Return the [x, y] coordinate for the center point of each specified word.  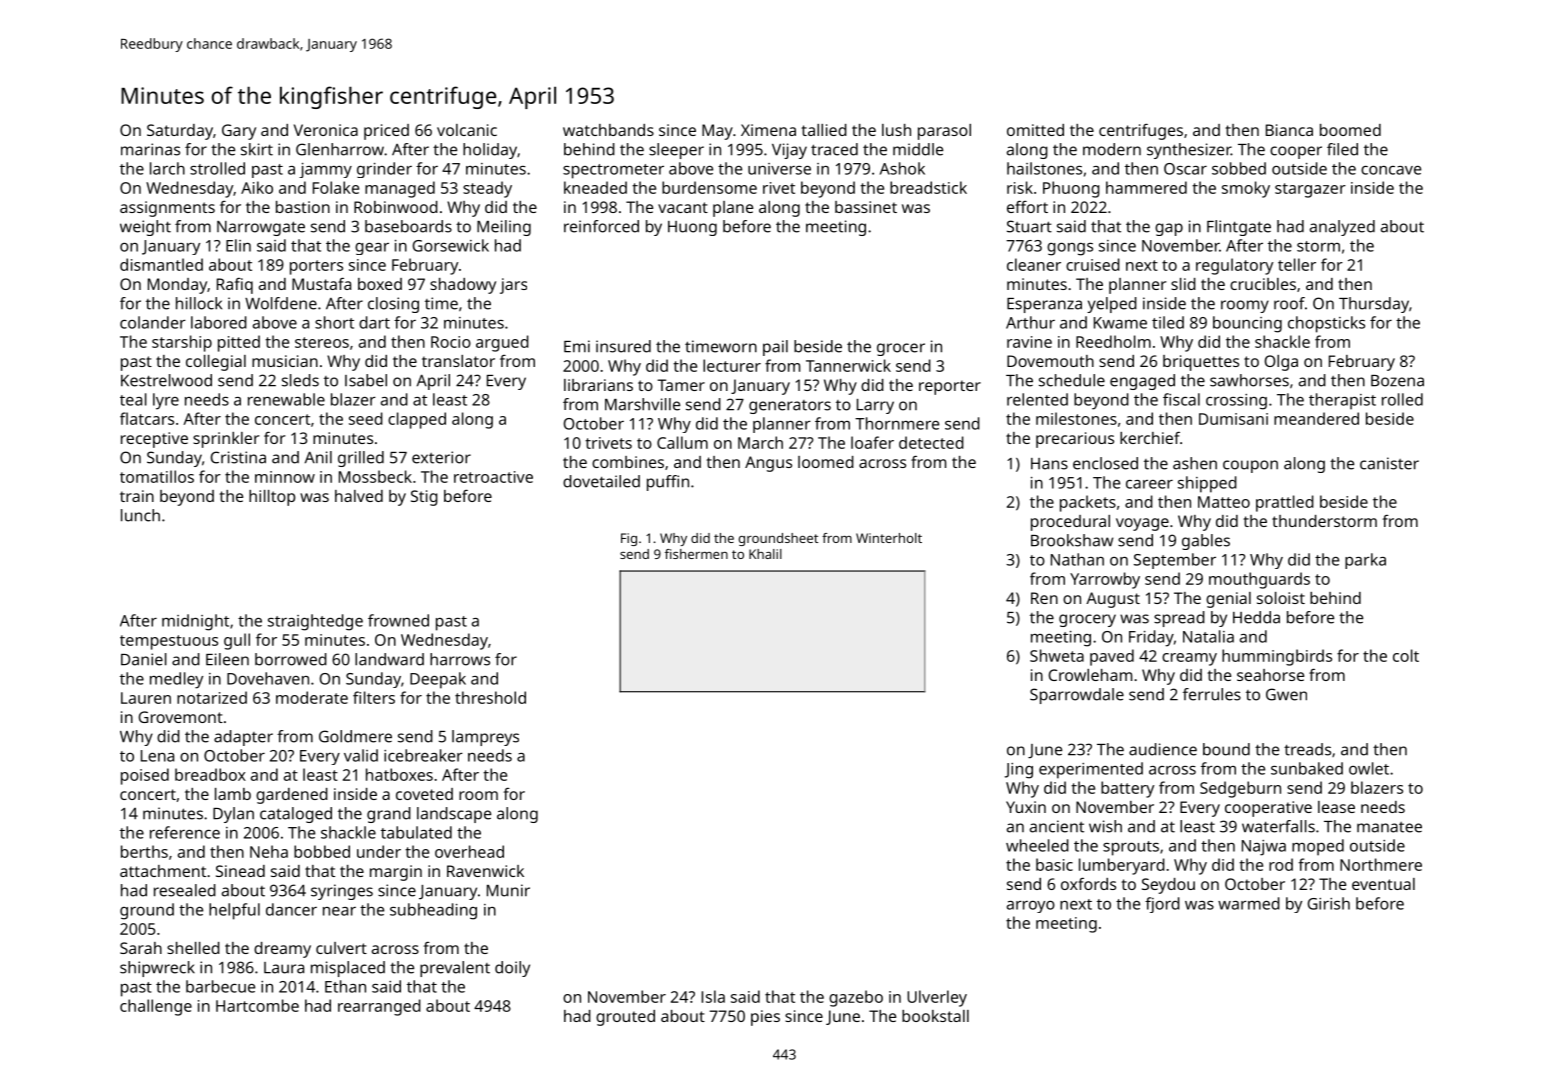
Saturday [180, 132]
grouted [625, 1018]
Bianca [1289, 130]
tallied [824, 130]
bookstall [935, 1016]
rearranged [379, 1007]
